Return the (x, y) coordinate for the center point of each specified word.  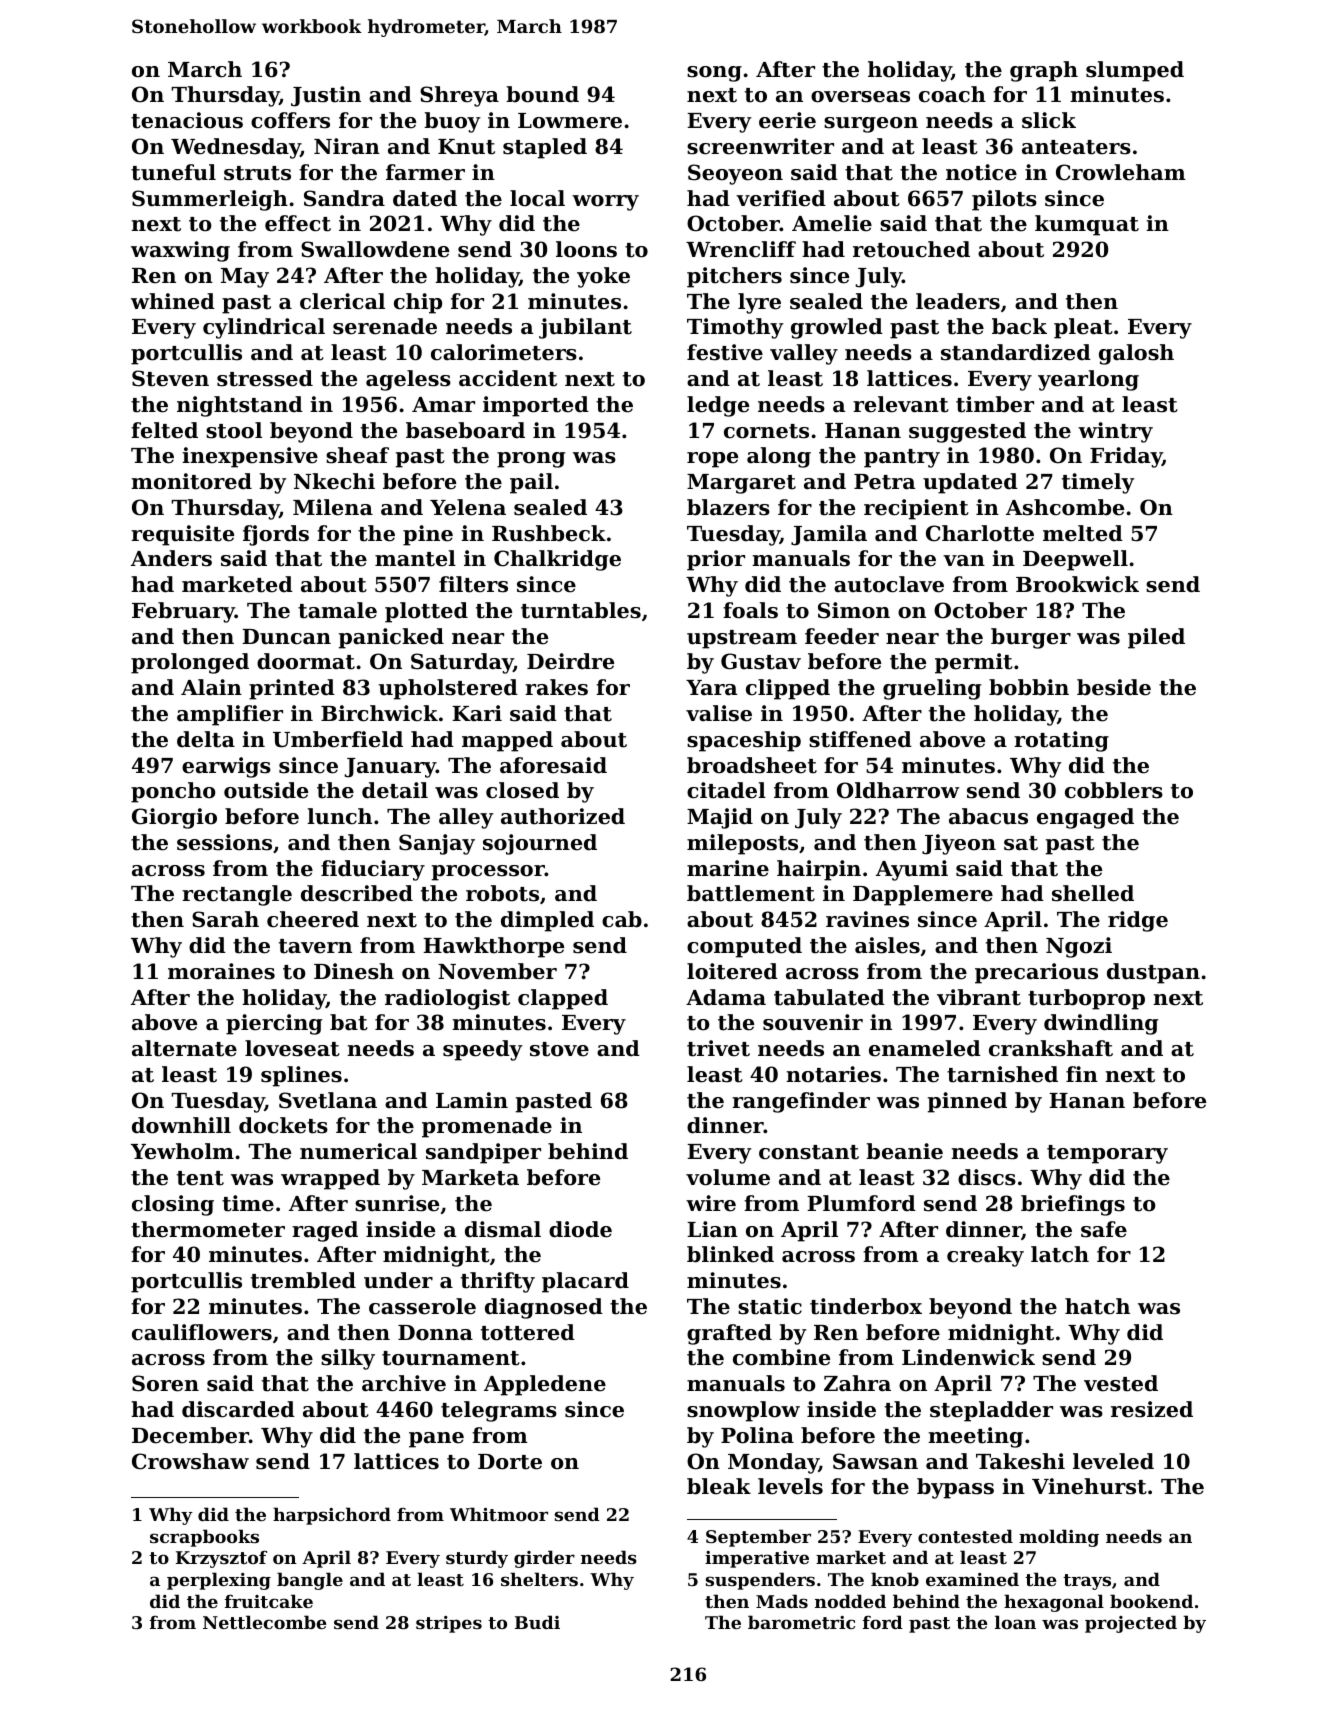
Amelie (832, 223)
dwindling (1101, 1024)
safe (1104, 1229)
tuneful (173, 172)
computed (744, 947)
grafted (729, 1334)
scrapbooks (204, 1538)
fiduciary (373, 870)
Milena (333, 507)
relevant (901, 404)
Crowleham (1121, 172)
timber (995, 404)
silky (348, 1359)
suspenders (760, 1581)
